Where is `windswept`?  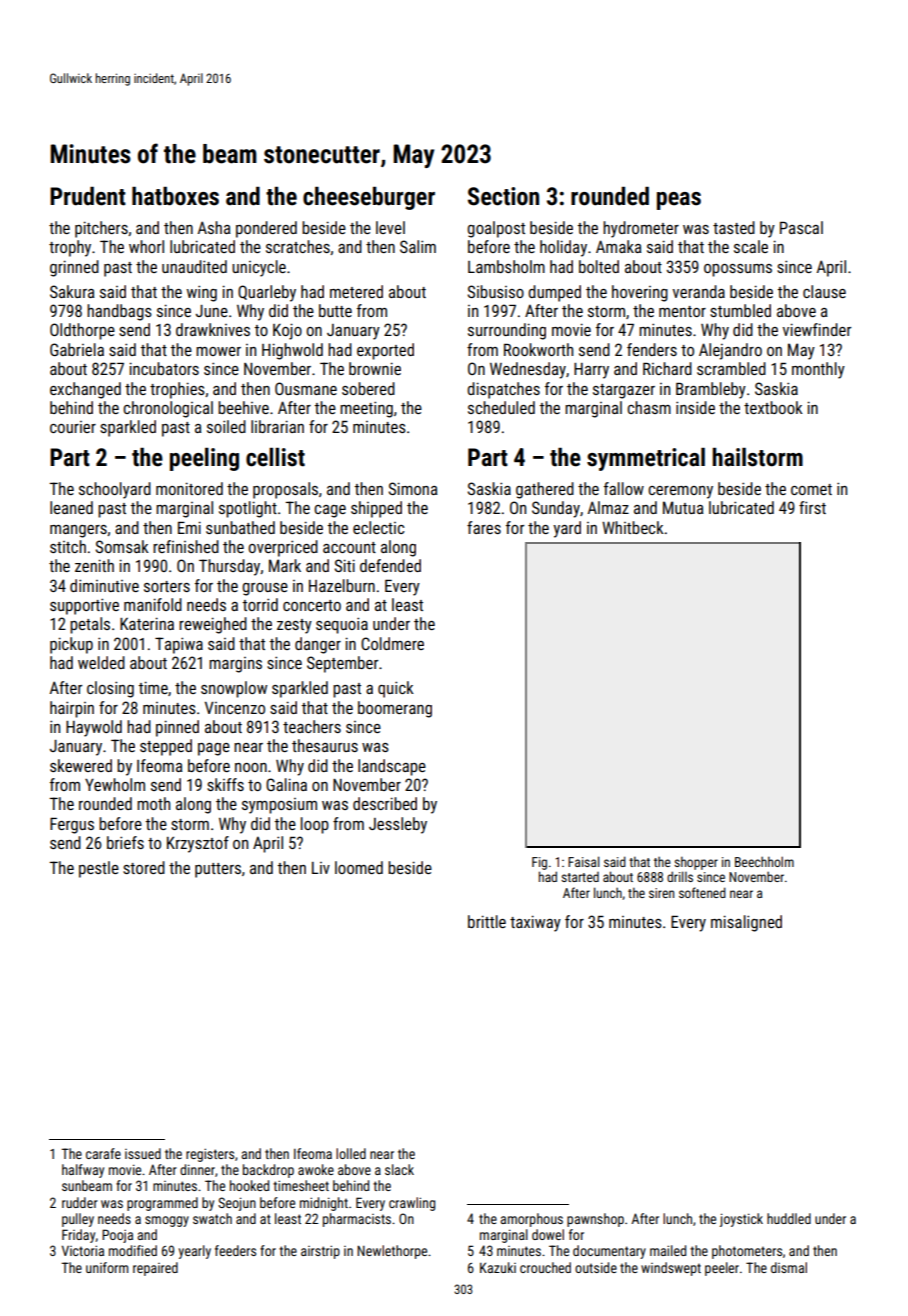
windswept is located at coordinates (671, 1269).
